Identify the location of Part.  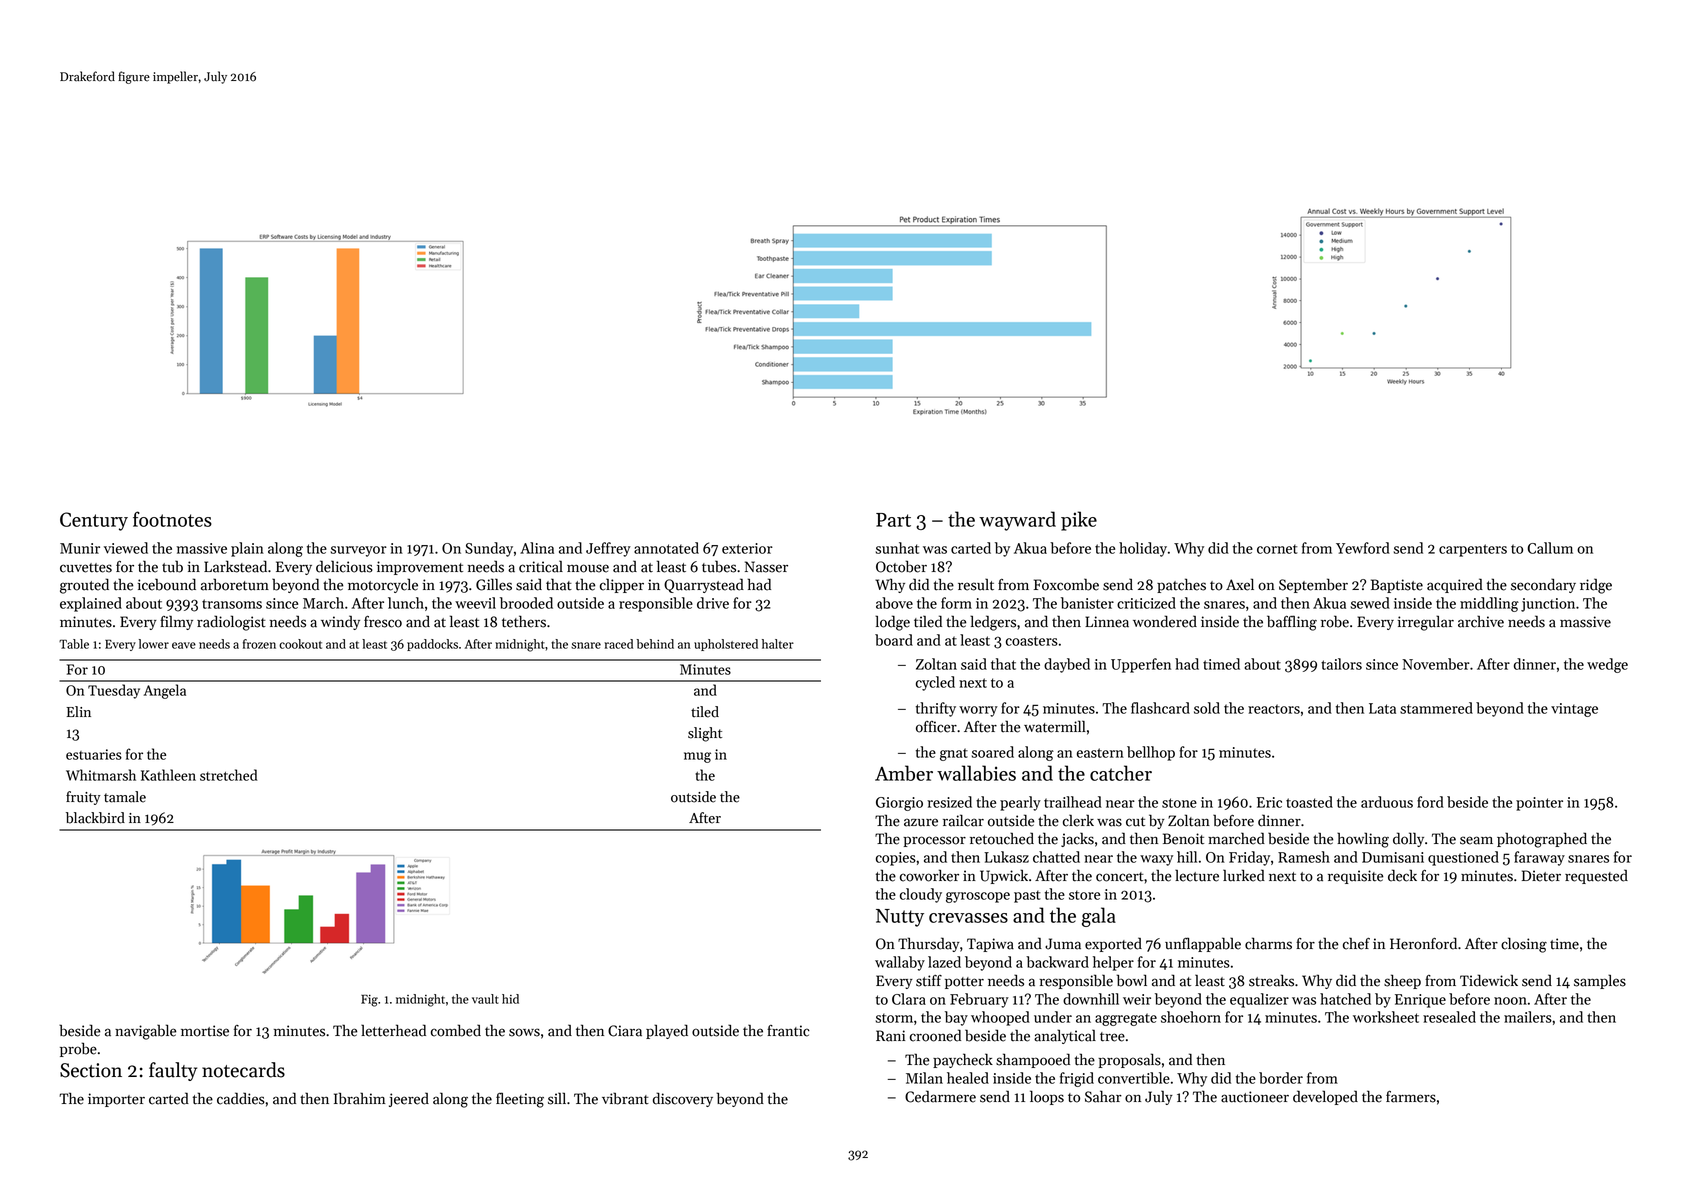
(893, 520).
